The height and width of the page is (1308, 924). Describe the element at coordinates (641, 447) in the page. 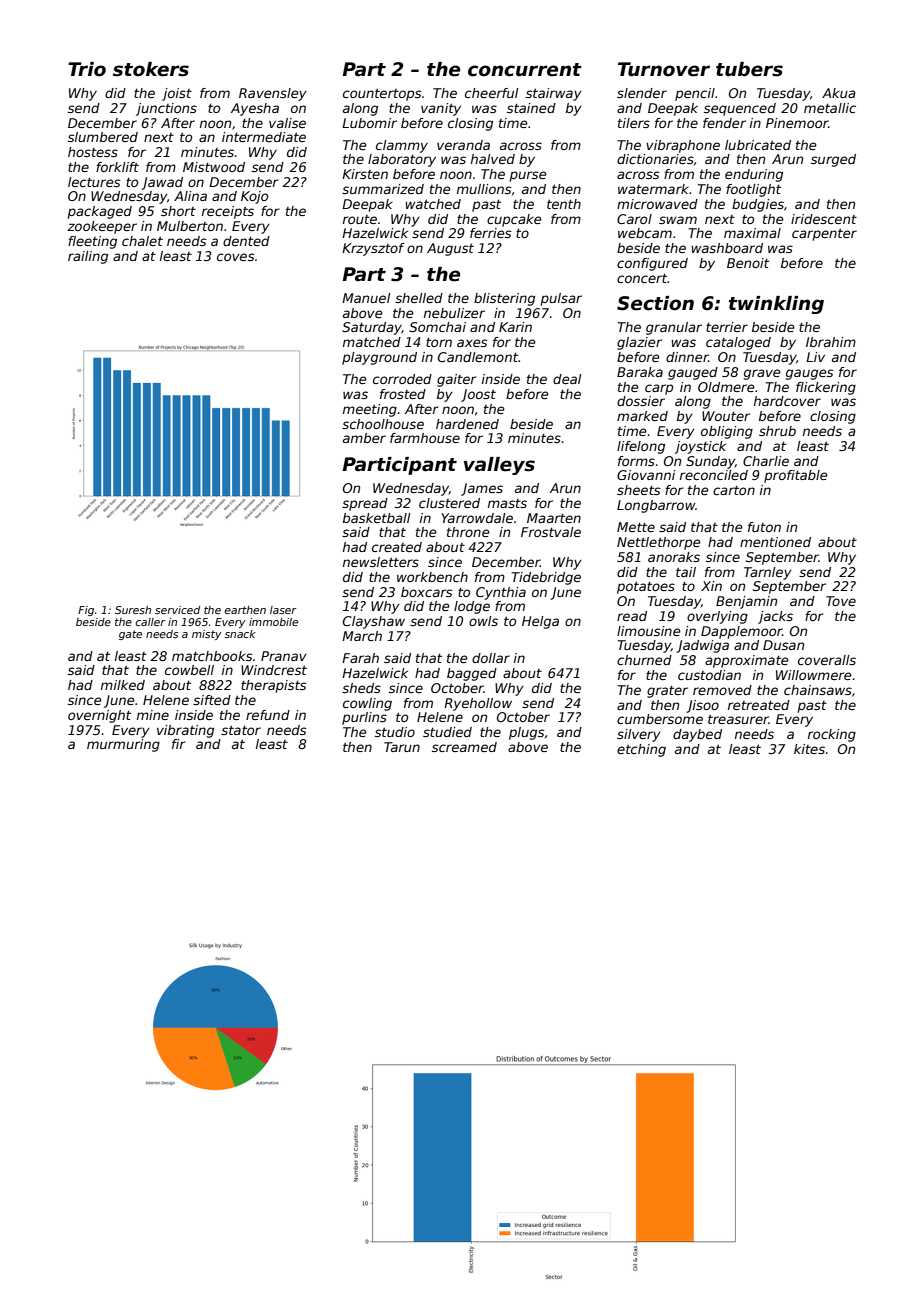

I see `lifelong` at that location.
